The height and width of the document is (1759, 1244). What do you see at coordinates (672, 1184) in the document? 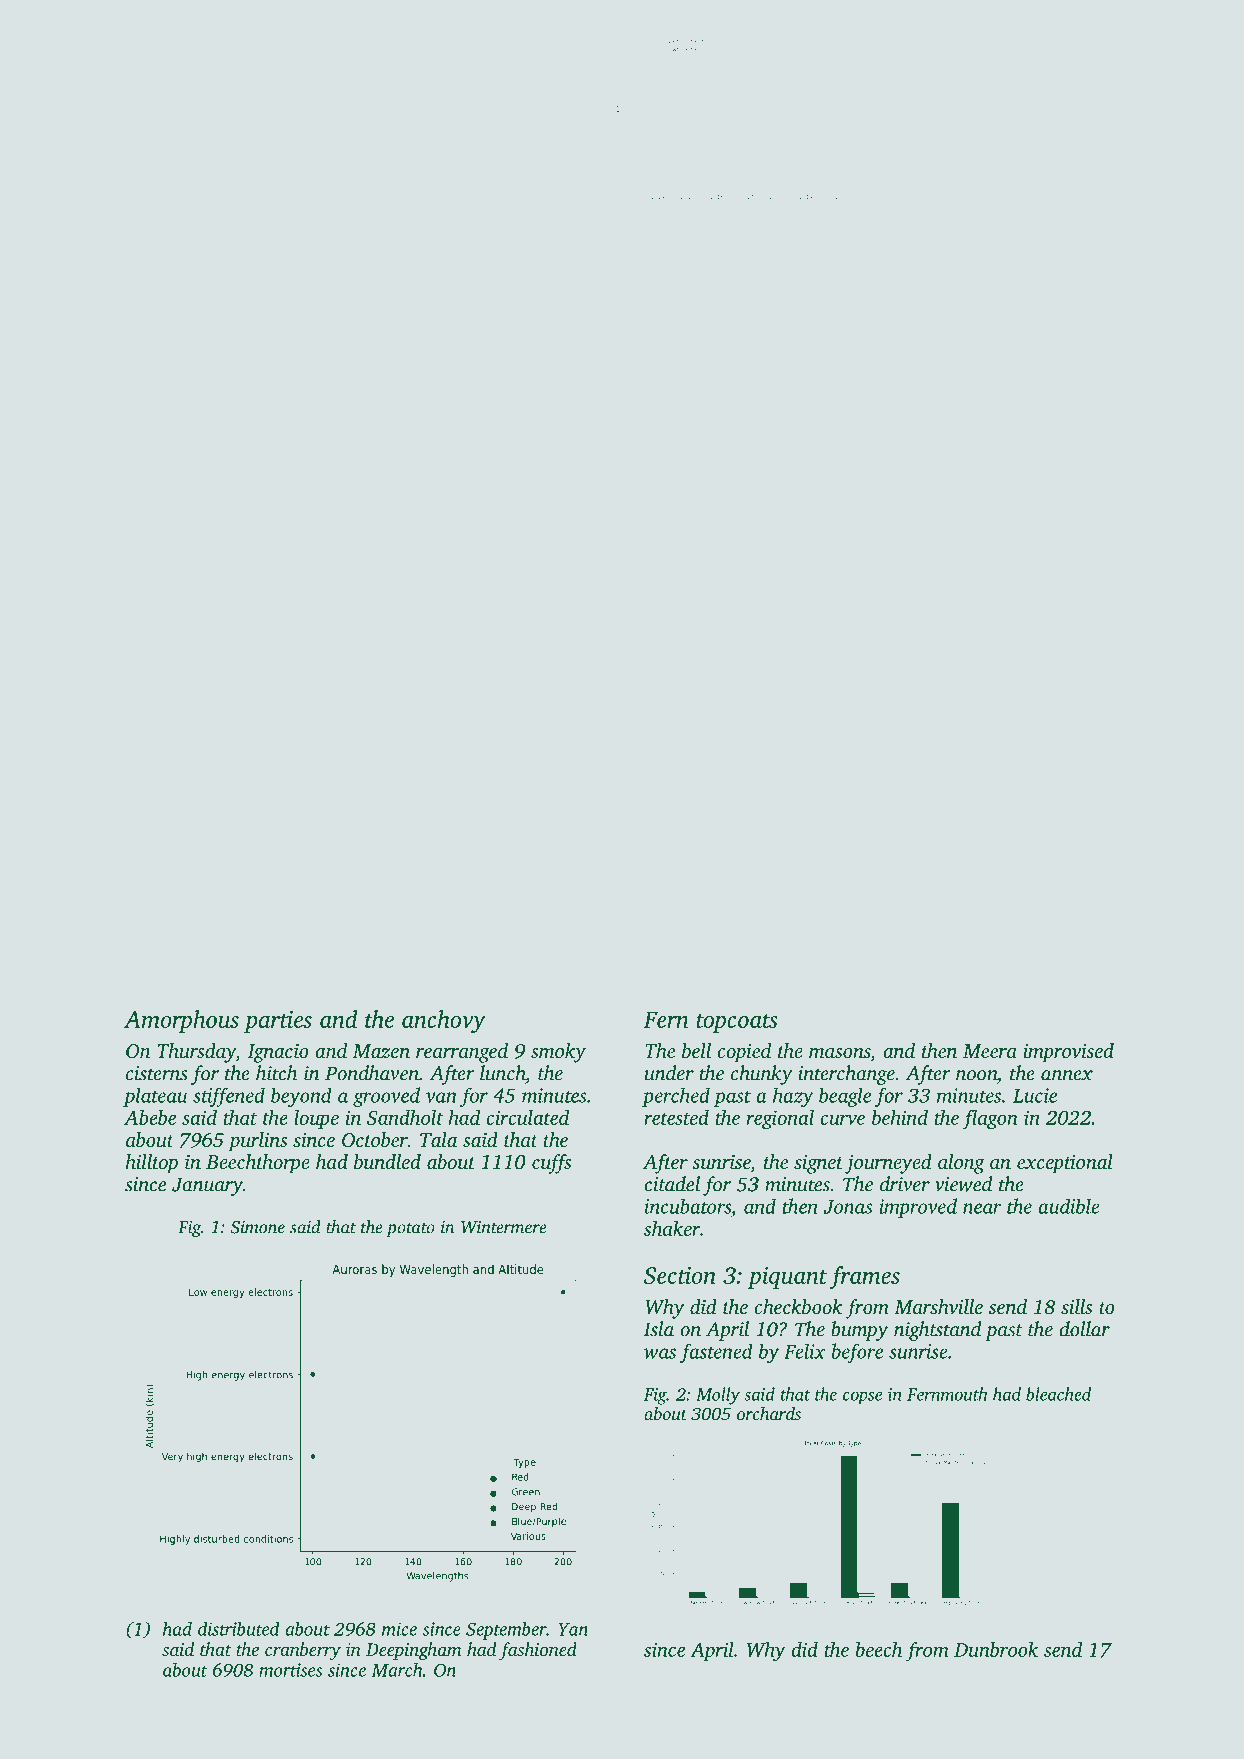
I see `citadel` at bounding box center [672, 1184].
